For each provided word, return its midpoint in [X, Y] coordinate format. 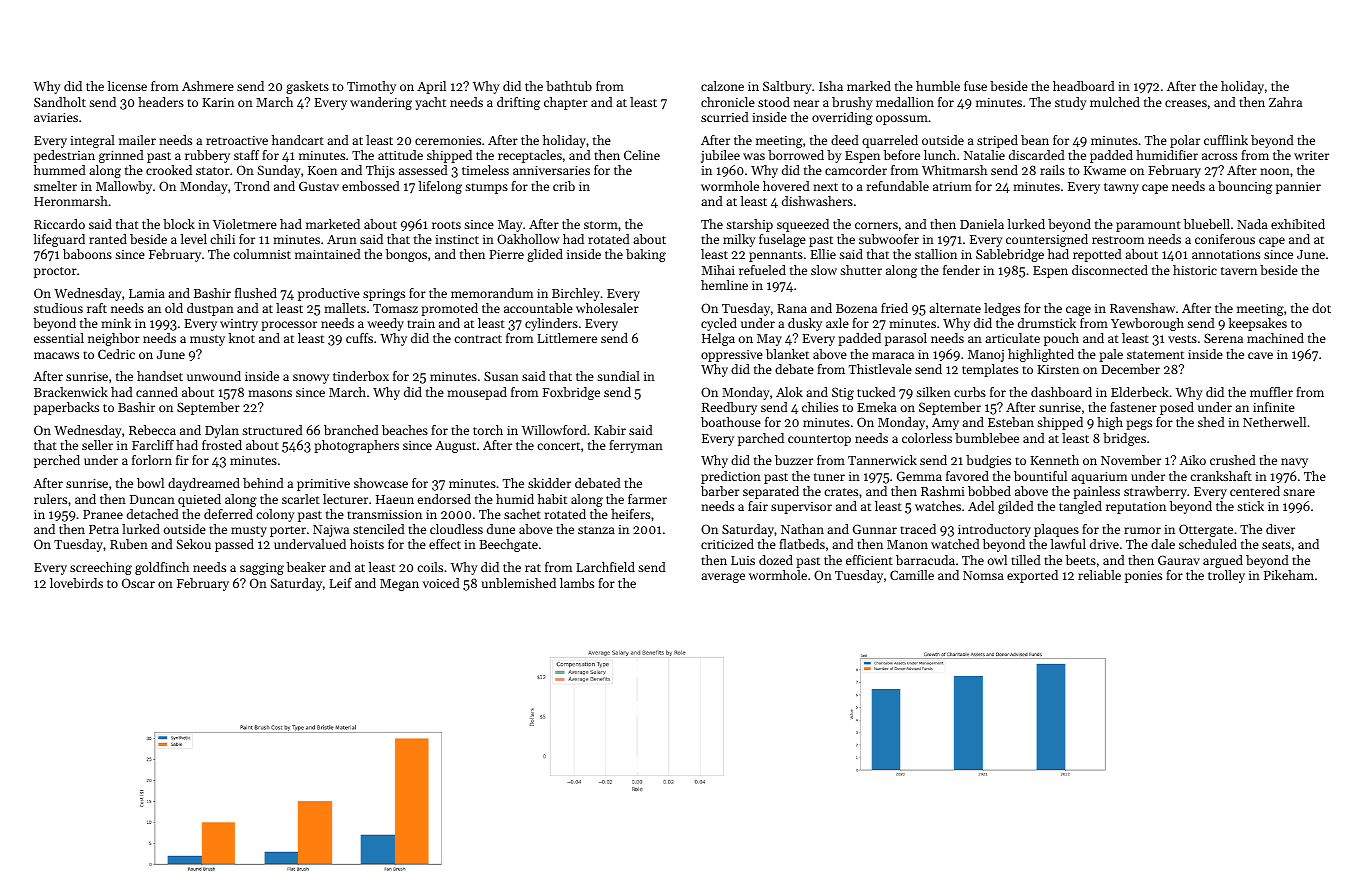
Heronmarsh [71, 201]
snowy [311, 379]
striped [997, 141]
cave [1260, 355]
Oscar [138, 583]
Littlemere [567, 338]
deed [845, 140]
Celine [642, 155]
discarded [1037, 155]
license [127, 86]
